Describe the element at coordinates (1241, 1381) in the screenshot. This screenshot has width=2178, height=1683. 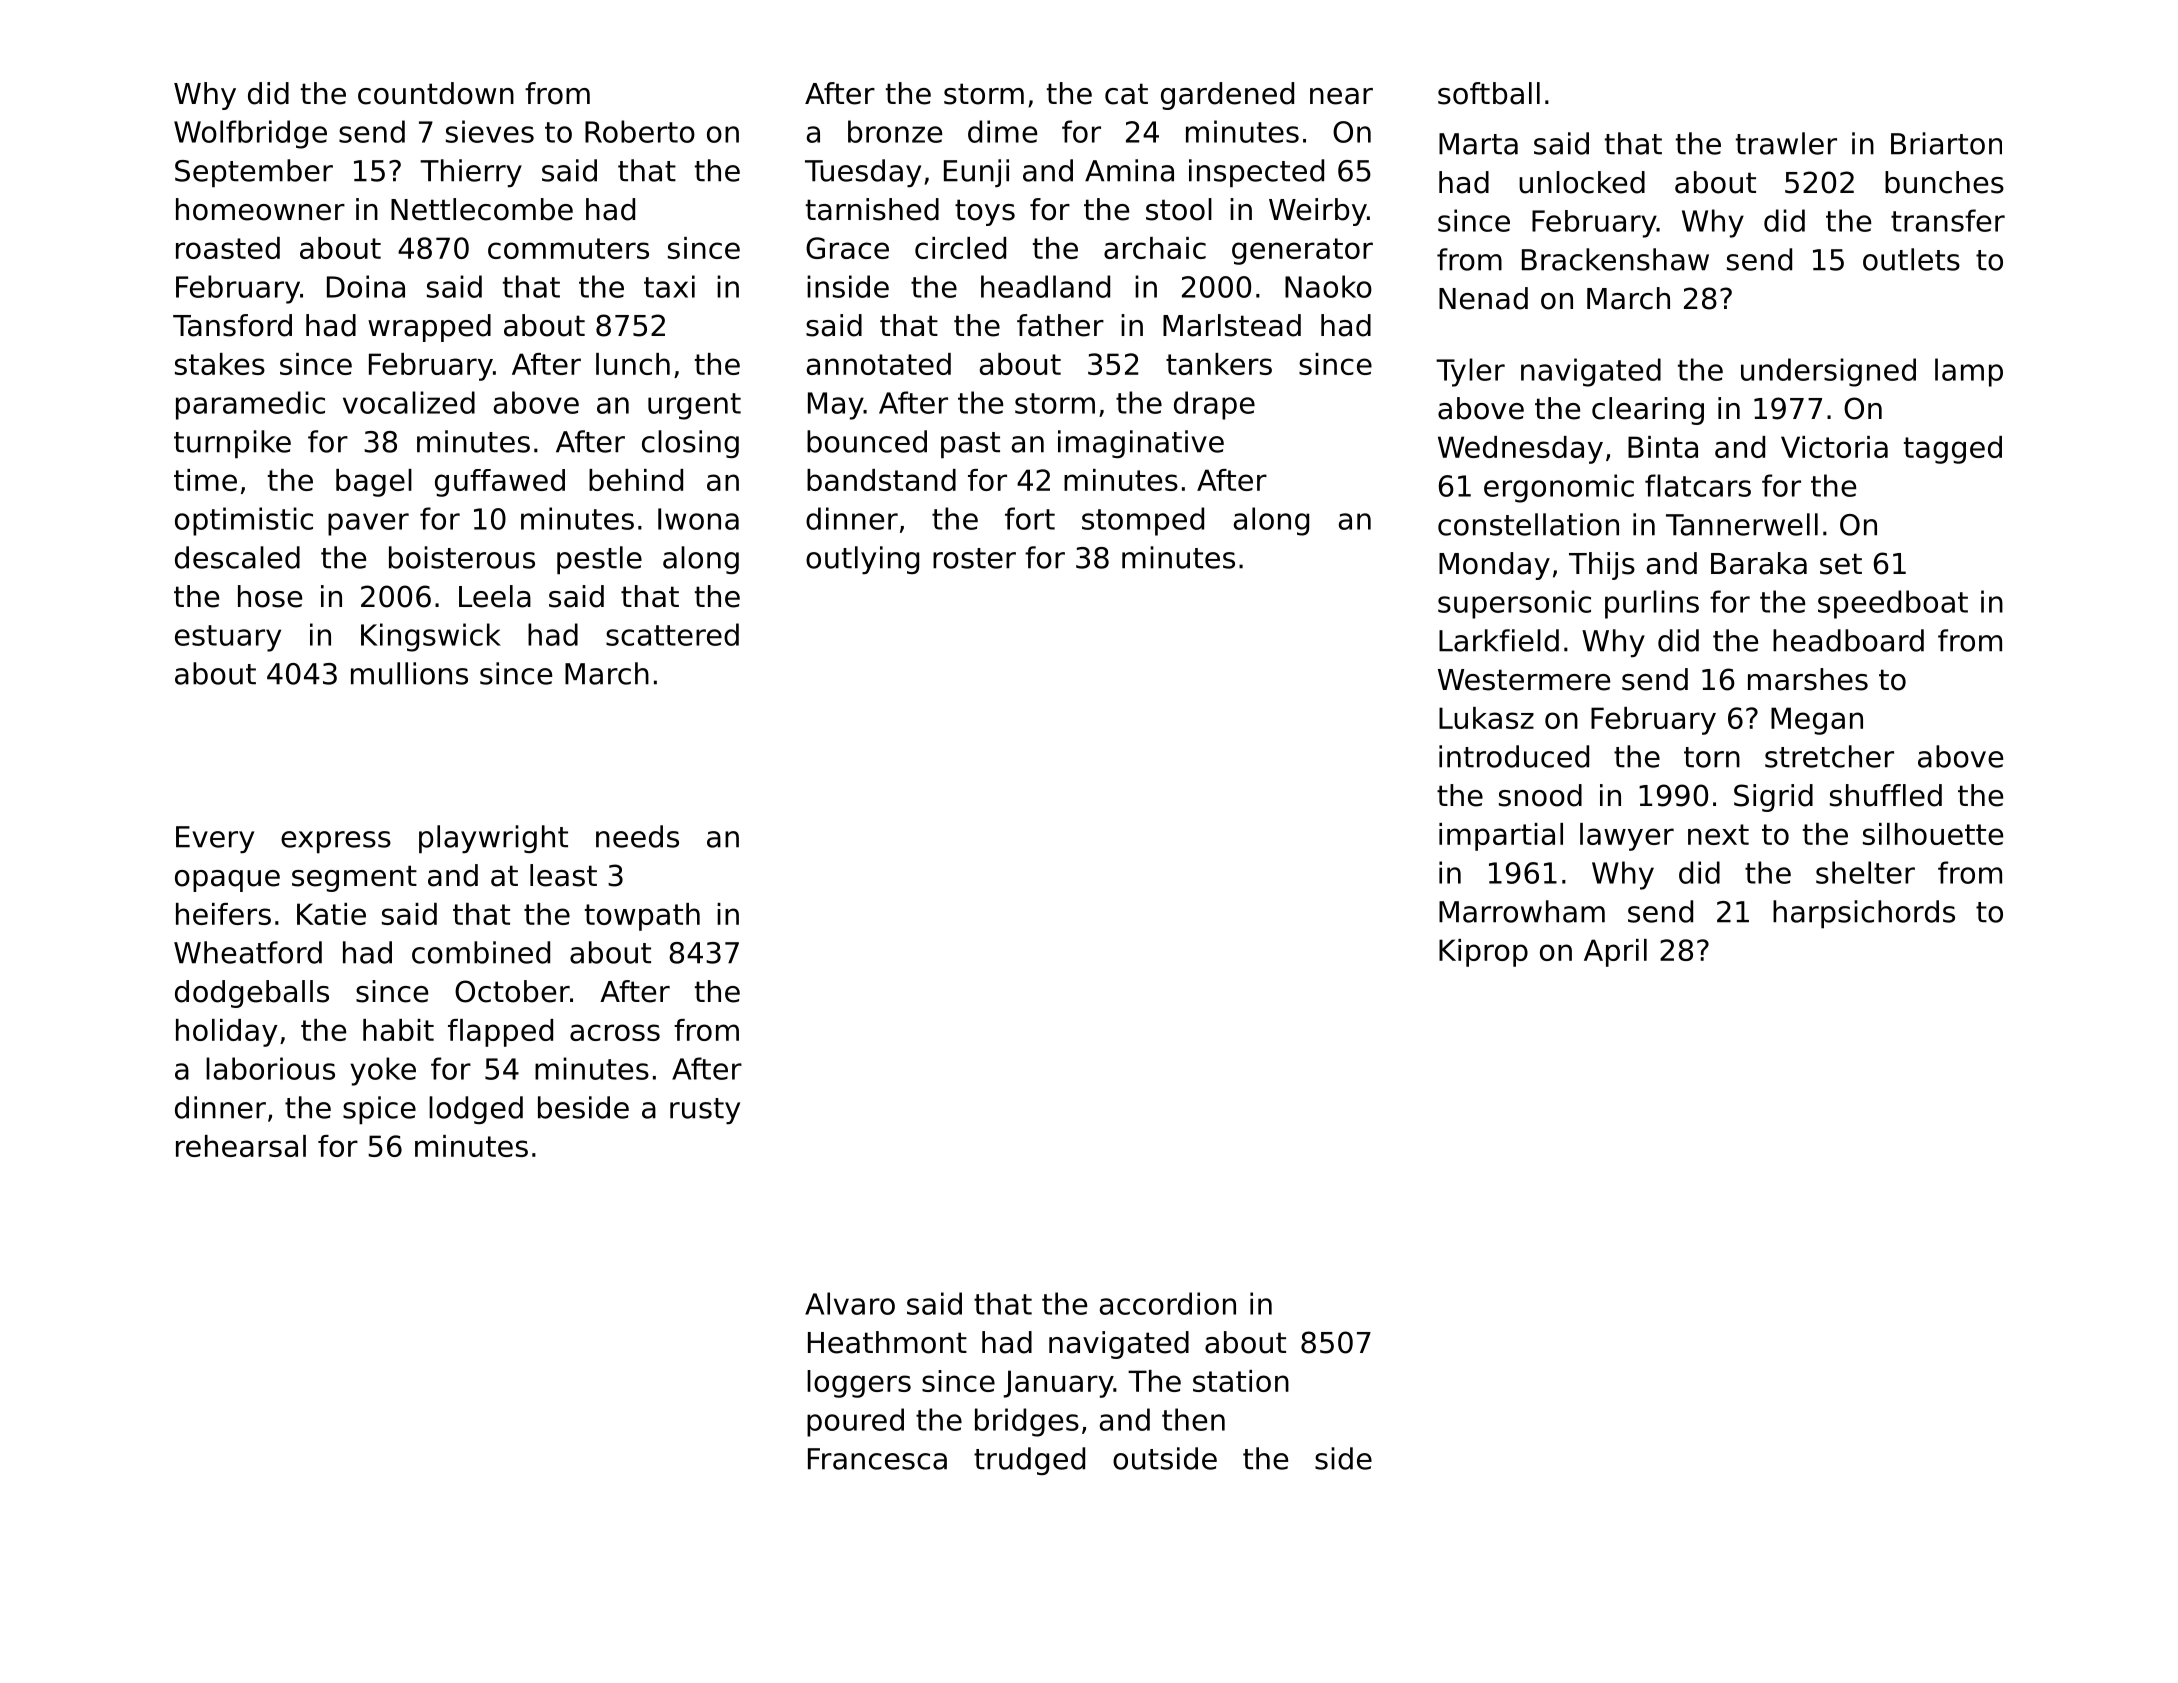
I see `station` at that location.
